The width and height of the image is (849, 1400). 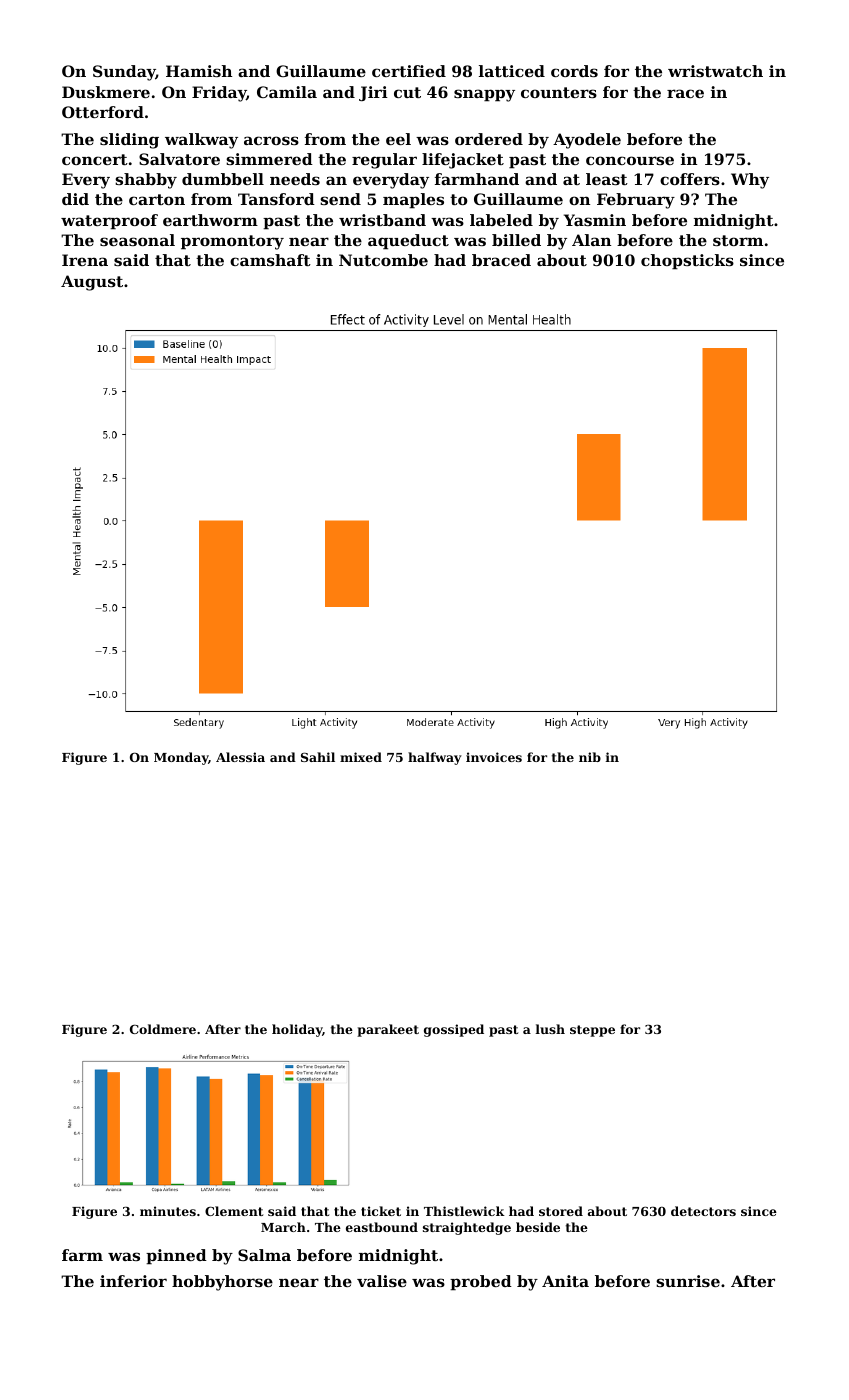 What do you see at coordinates (687, 262) in the image?
I see `chopsticks` at bounding box center [687, 262].
